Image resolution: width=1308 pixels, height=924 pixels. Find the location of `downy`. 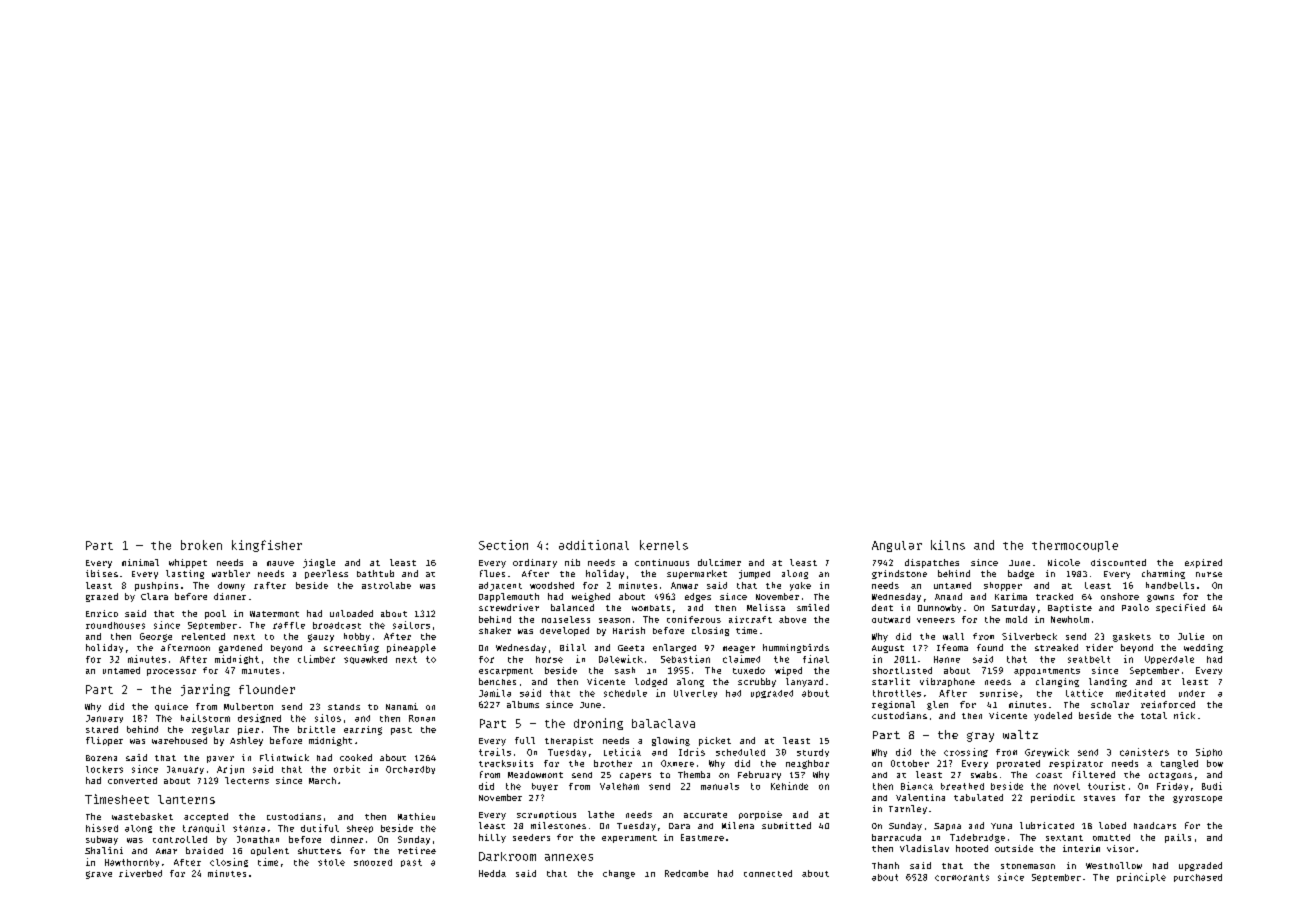

downy is located at coordinates (231, 586).
